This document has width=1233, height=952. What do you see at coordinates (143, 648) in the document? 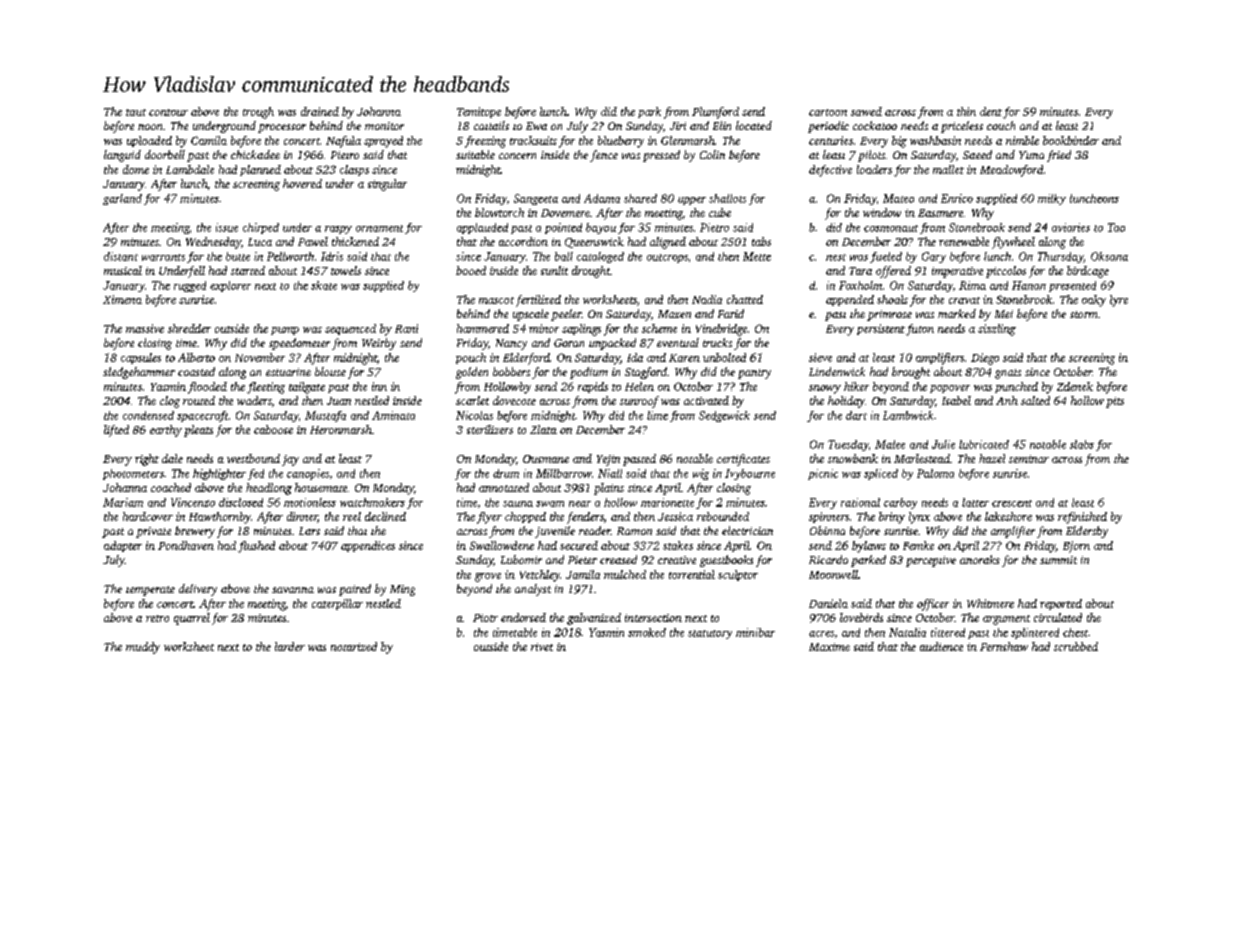
I see `muddy` at bounding box center [143, 648].
